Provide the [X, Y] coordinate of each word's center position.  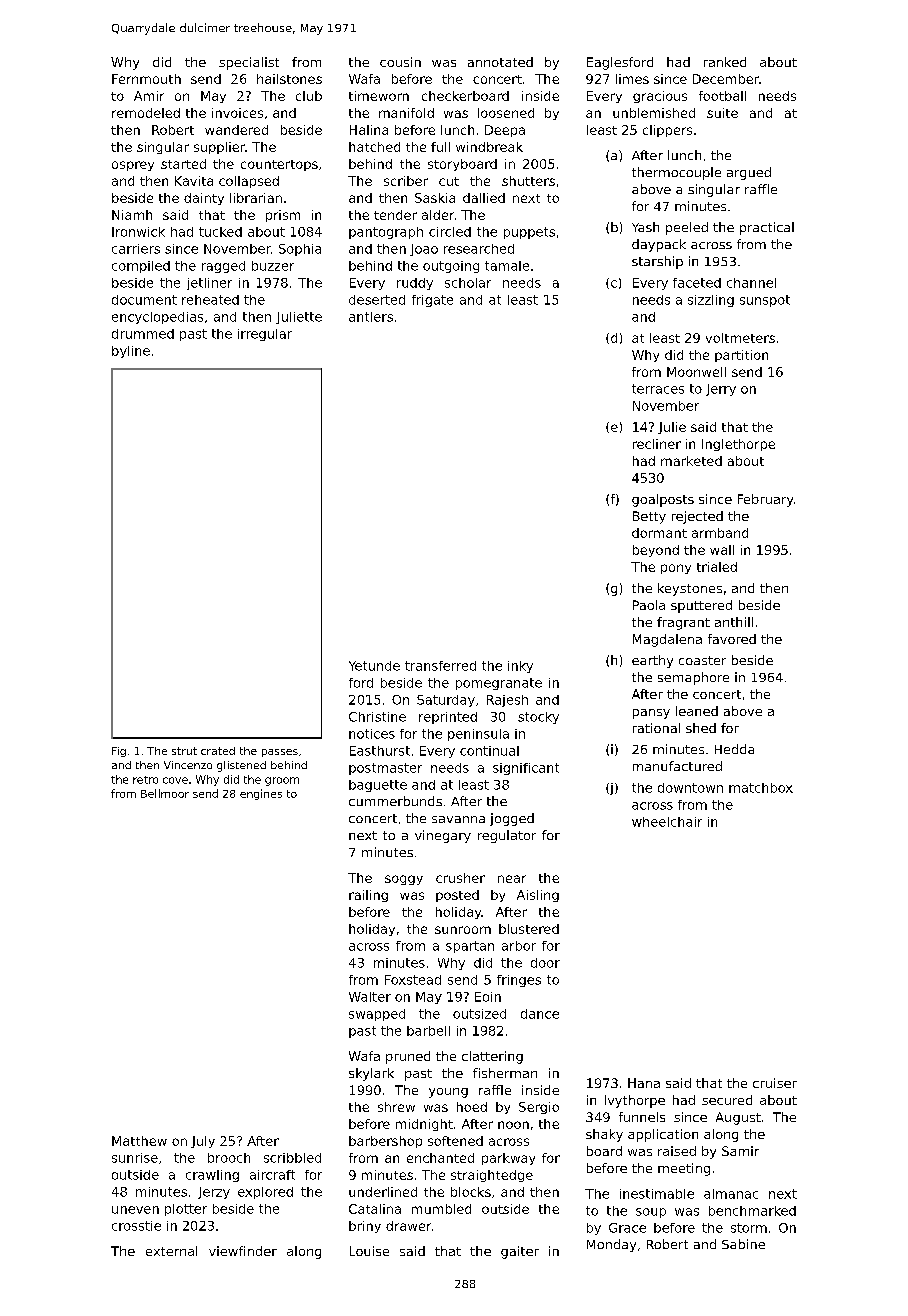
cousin [400, 62]
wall [722, 550]
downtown [690, 788]
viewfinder [243, 1251]
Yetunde [374, 666]
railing [368, 896]
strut [184, 751]
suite [722, 113]
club [309, 96]
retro [145, 780]
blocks [471, 1192]
